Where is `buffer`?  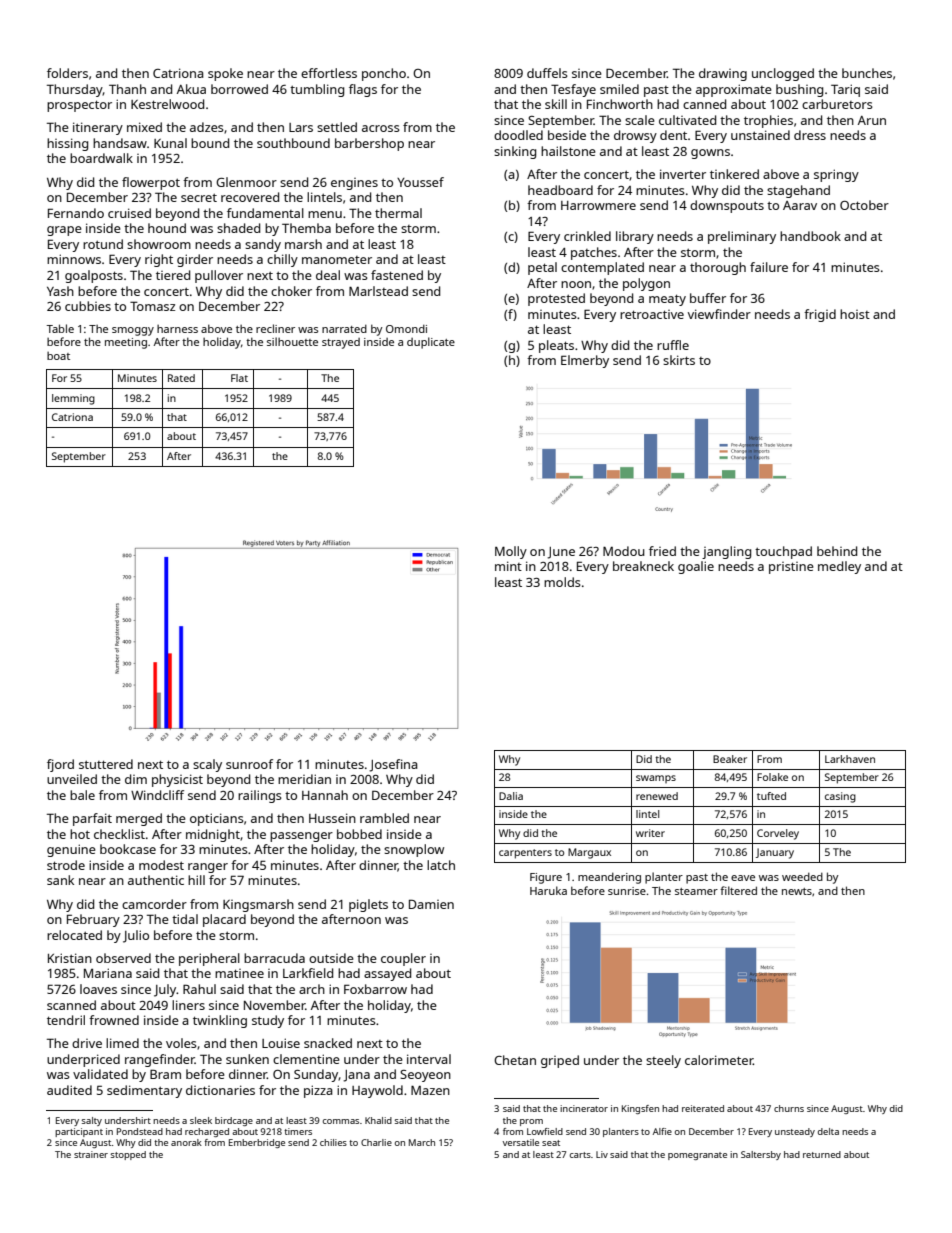 buffer is located at coordinates (708, 298).
